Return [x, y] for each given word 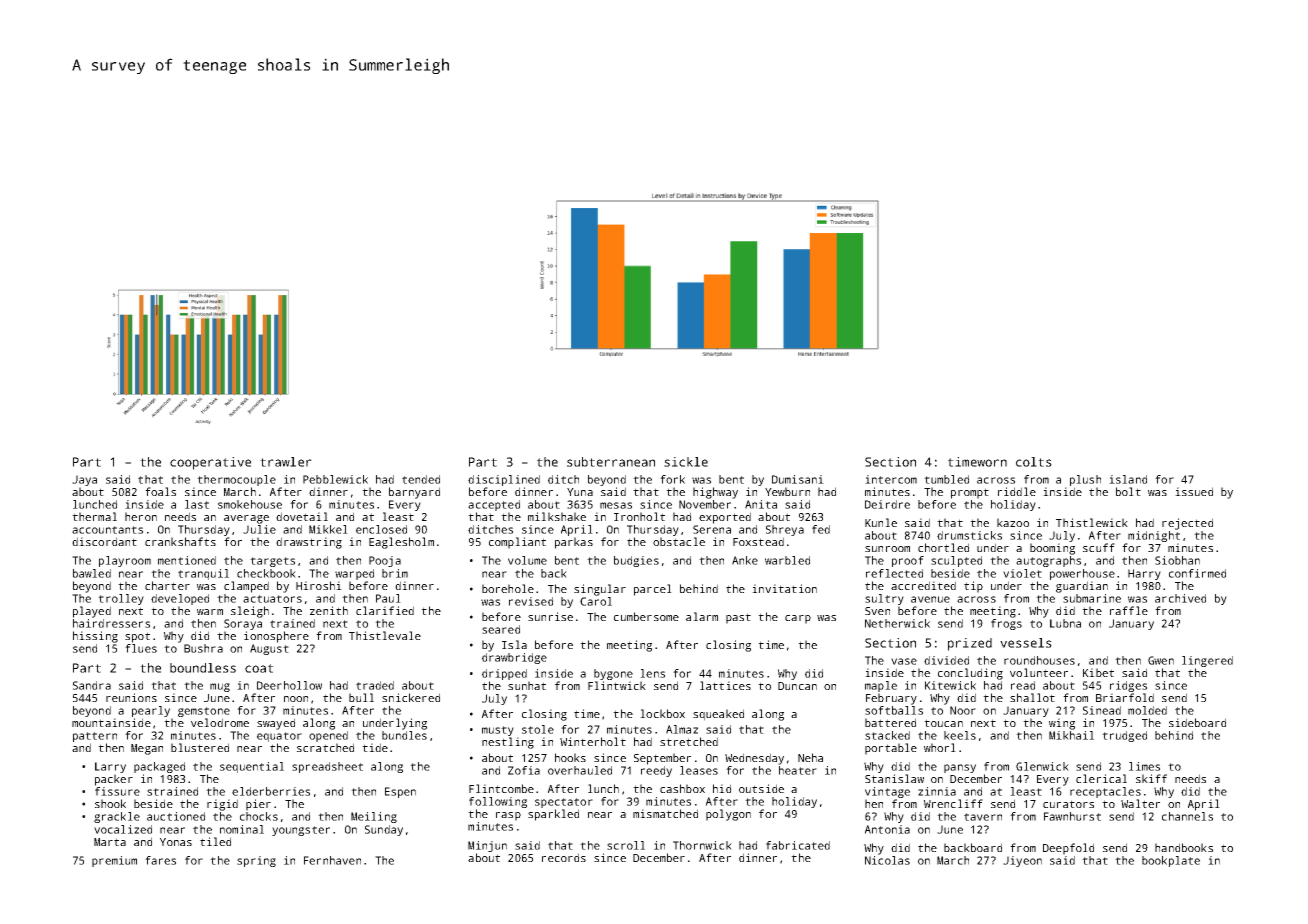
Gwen [1161, 660]
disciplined [504, 480]
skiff [1151, 778]
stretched [689, 741]
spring [256, 861]
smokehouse [250, 504]
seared [501, 629]
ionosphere [276, 637]
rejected [1187, 524]
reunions [131, 697]
